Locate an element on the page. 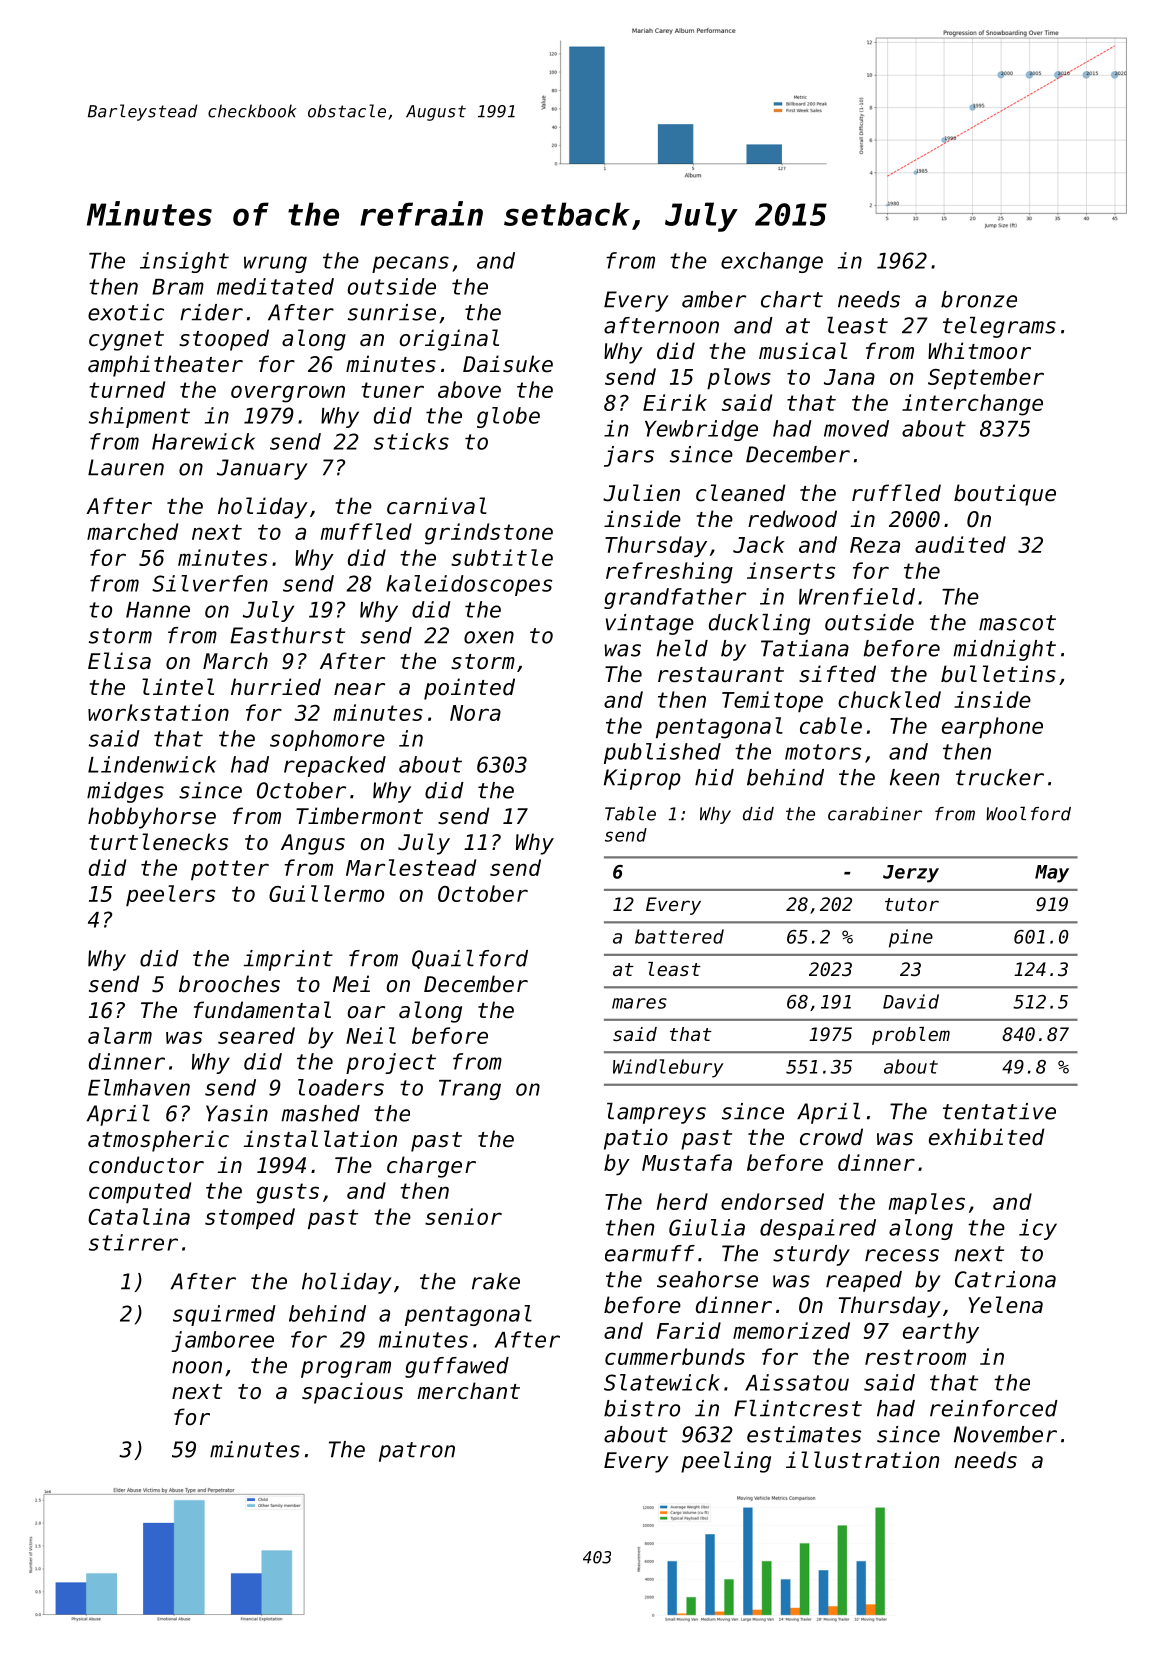  potter is located at coordinates (230, 870).
